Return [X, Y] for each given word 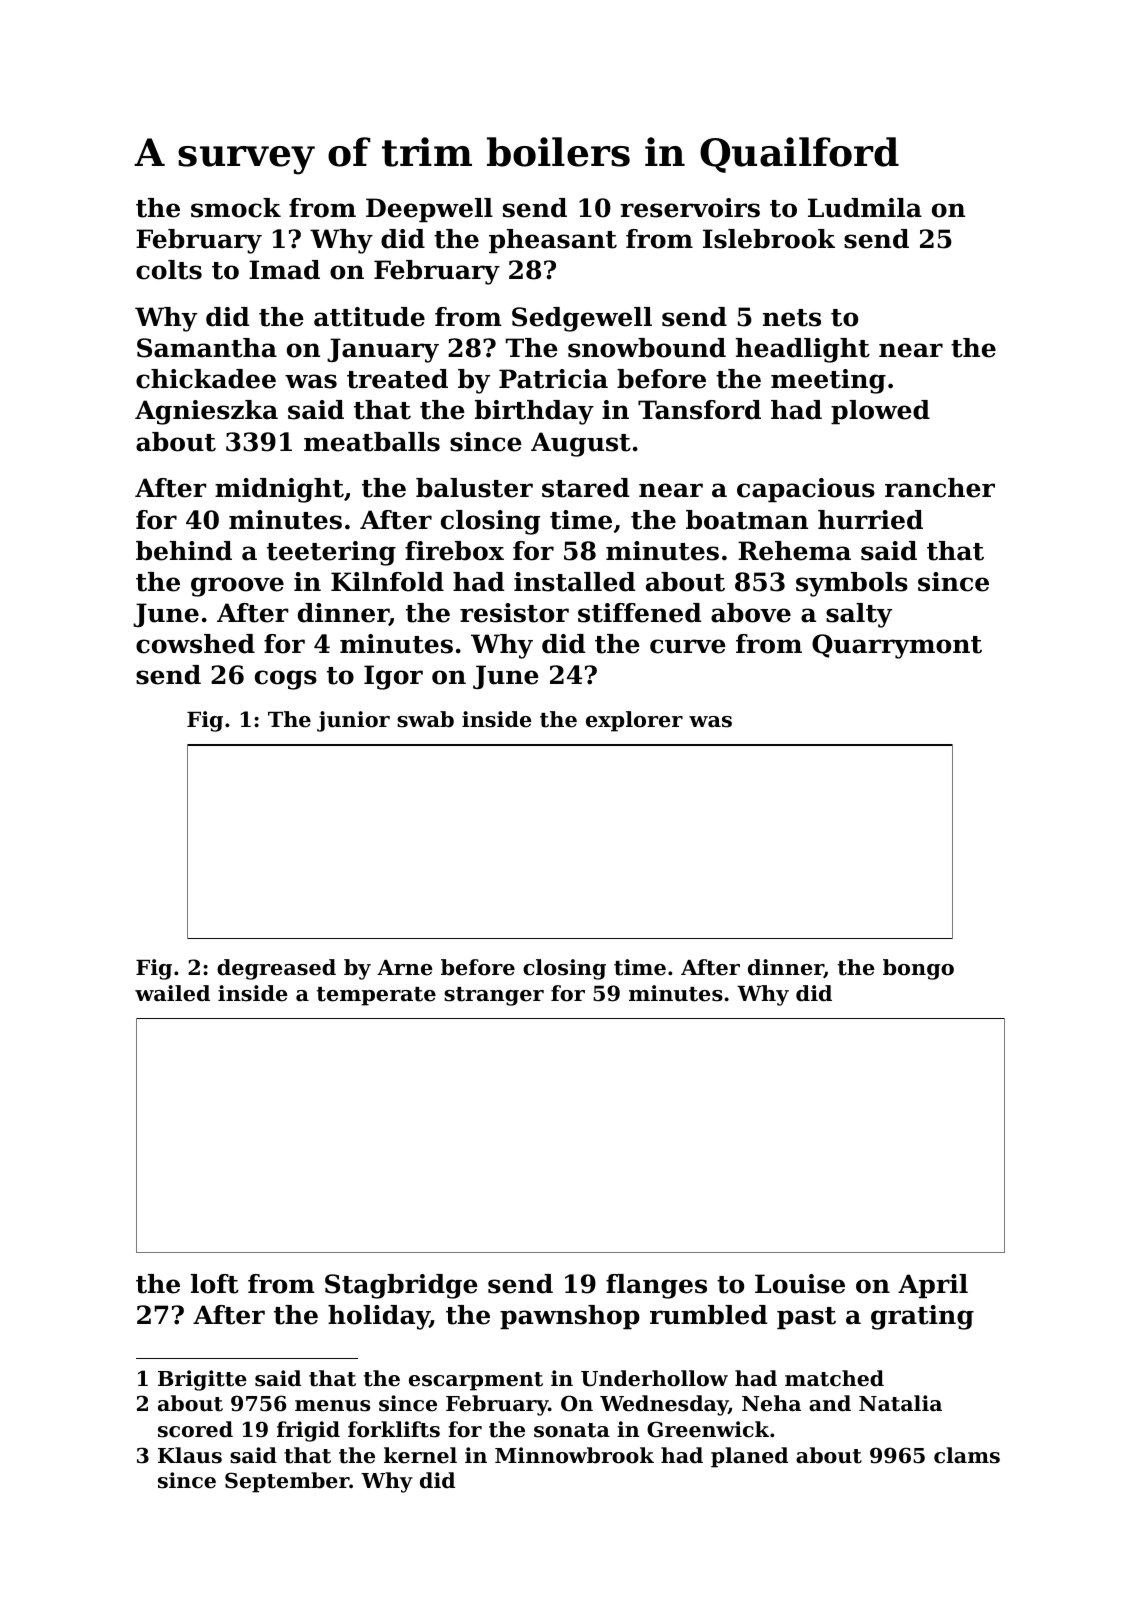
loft [215, 1284]
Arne [405, 968]
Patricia [553, 379]
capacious [806, 490]
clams [967, 1455]
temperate [376, 996]
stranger [494, 996]
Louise [800, 1284]
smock [236, 208]
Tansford [699, 410]
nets [792, 318]
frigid [308, 1431]
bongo [918, 969]
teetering [331, 553]
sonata [572, 1430]
